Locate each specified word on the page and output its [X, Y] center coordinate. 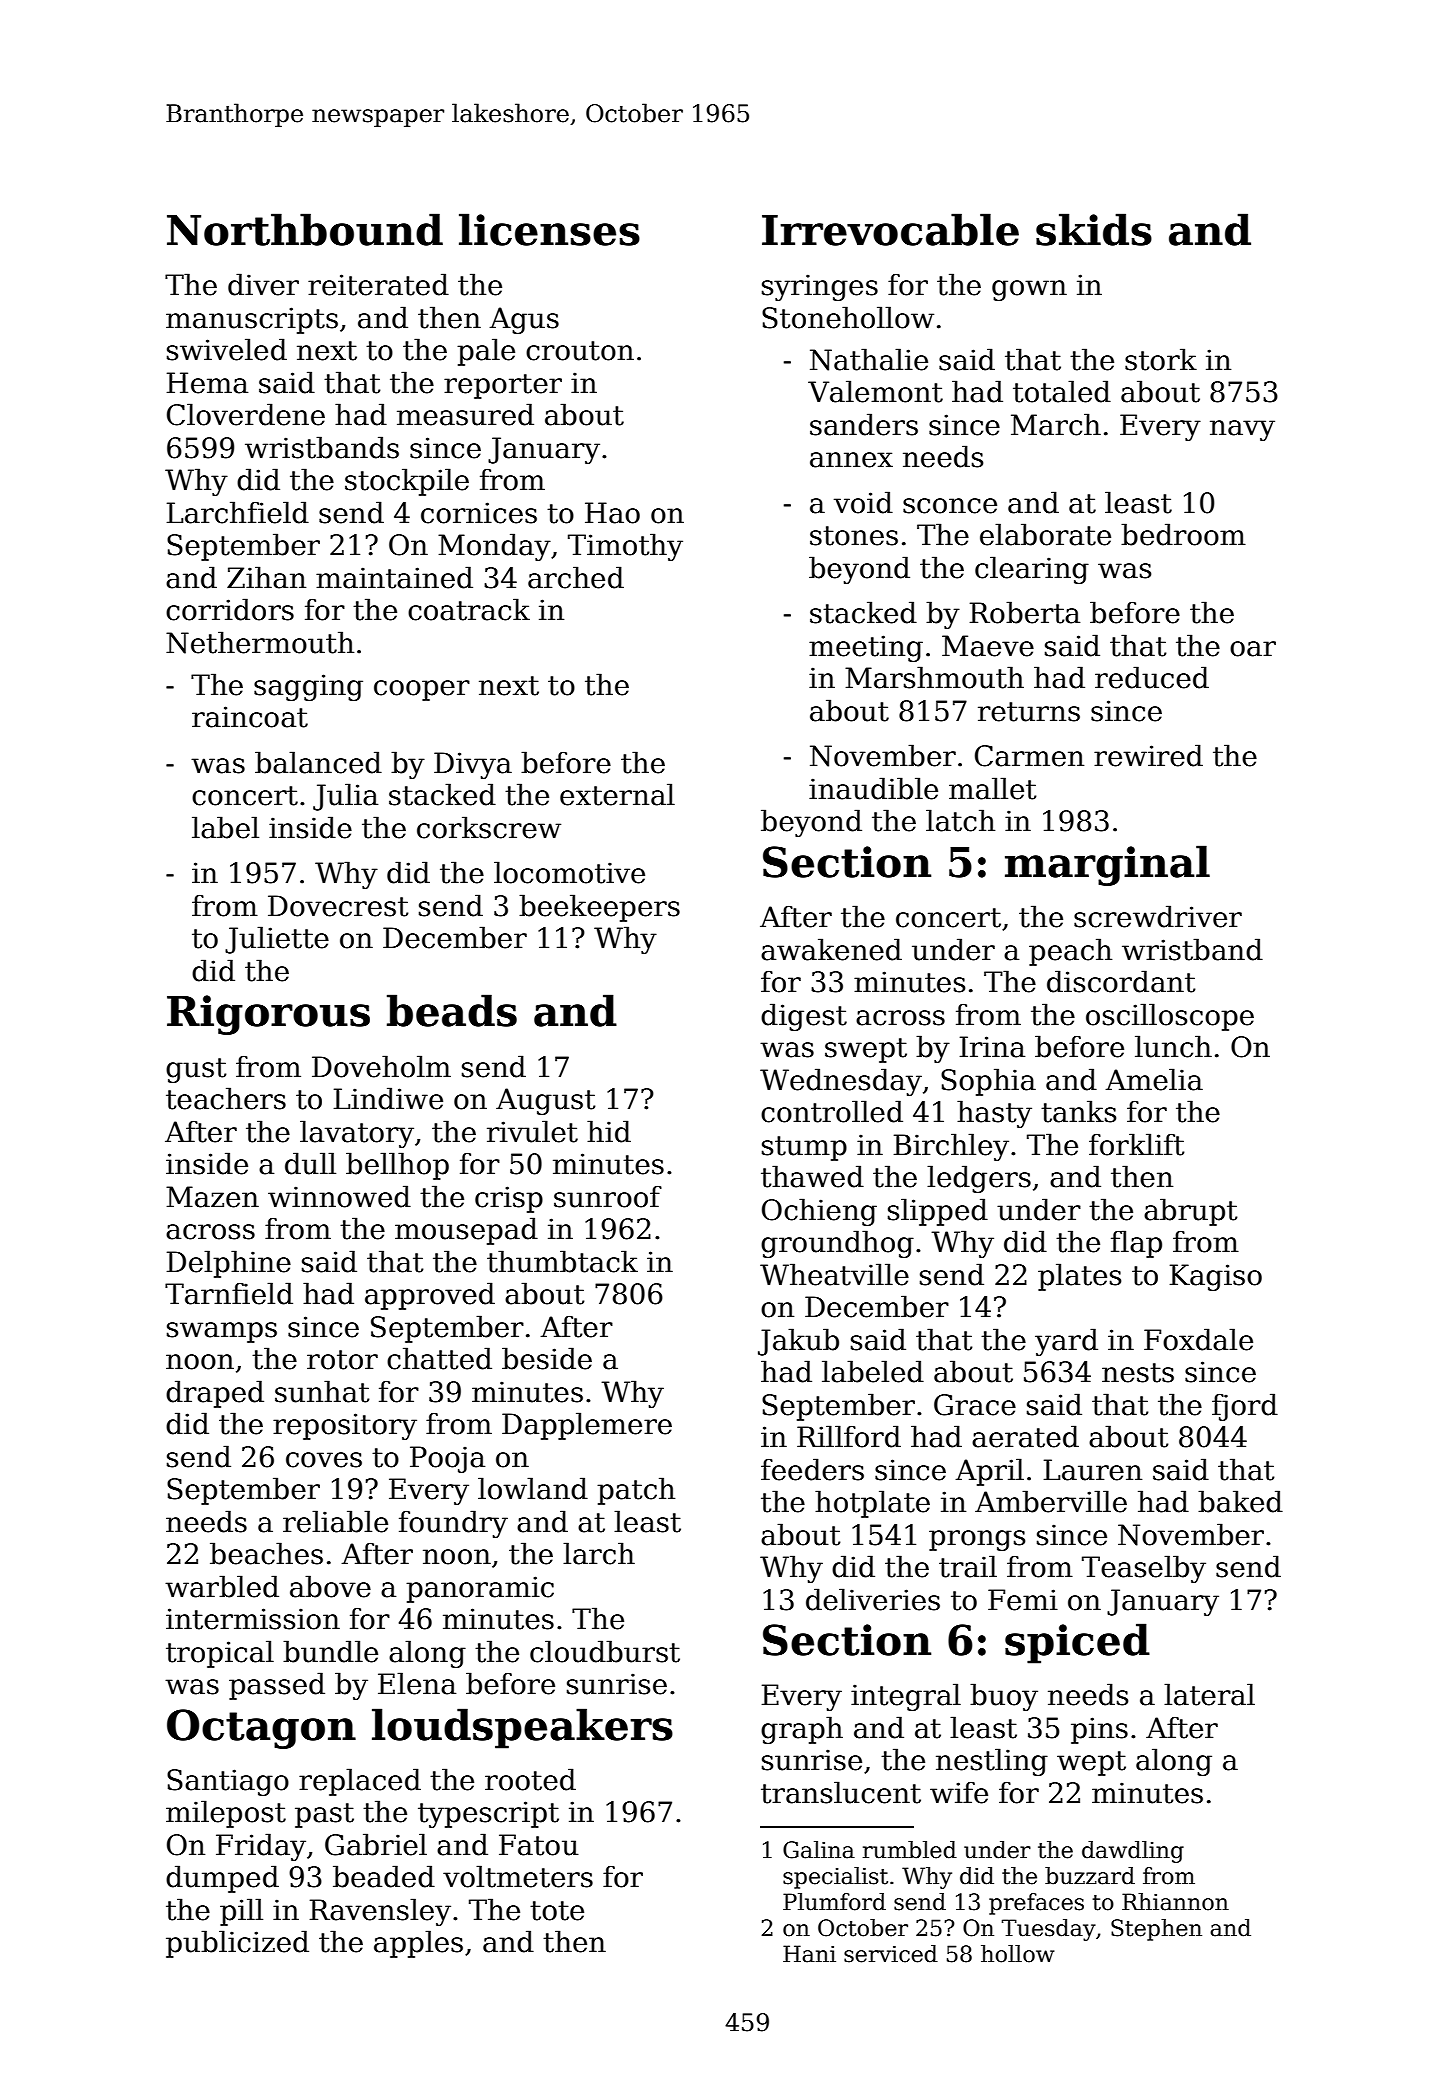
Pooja [447, 1459]
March [1056, 424]
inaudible [873, 788]
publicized [237, 1944]
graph [802, 1730]
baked [1240, 1501]
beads [452, 1010]
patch [636, 1491]
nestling [992, 1762]
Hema [207, 383]
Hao [612, 513]
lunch [1173, 1046]
